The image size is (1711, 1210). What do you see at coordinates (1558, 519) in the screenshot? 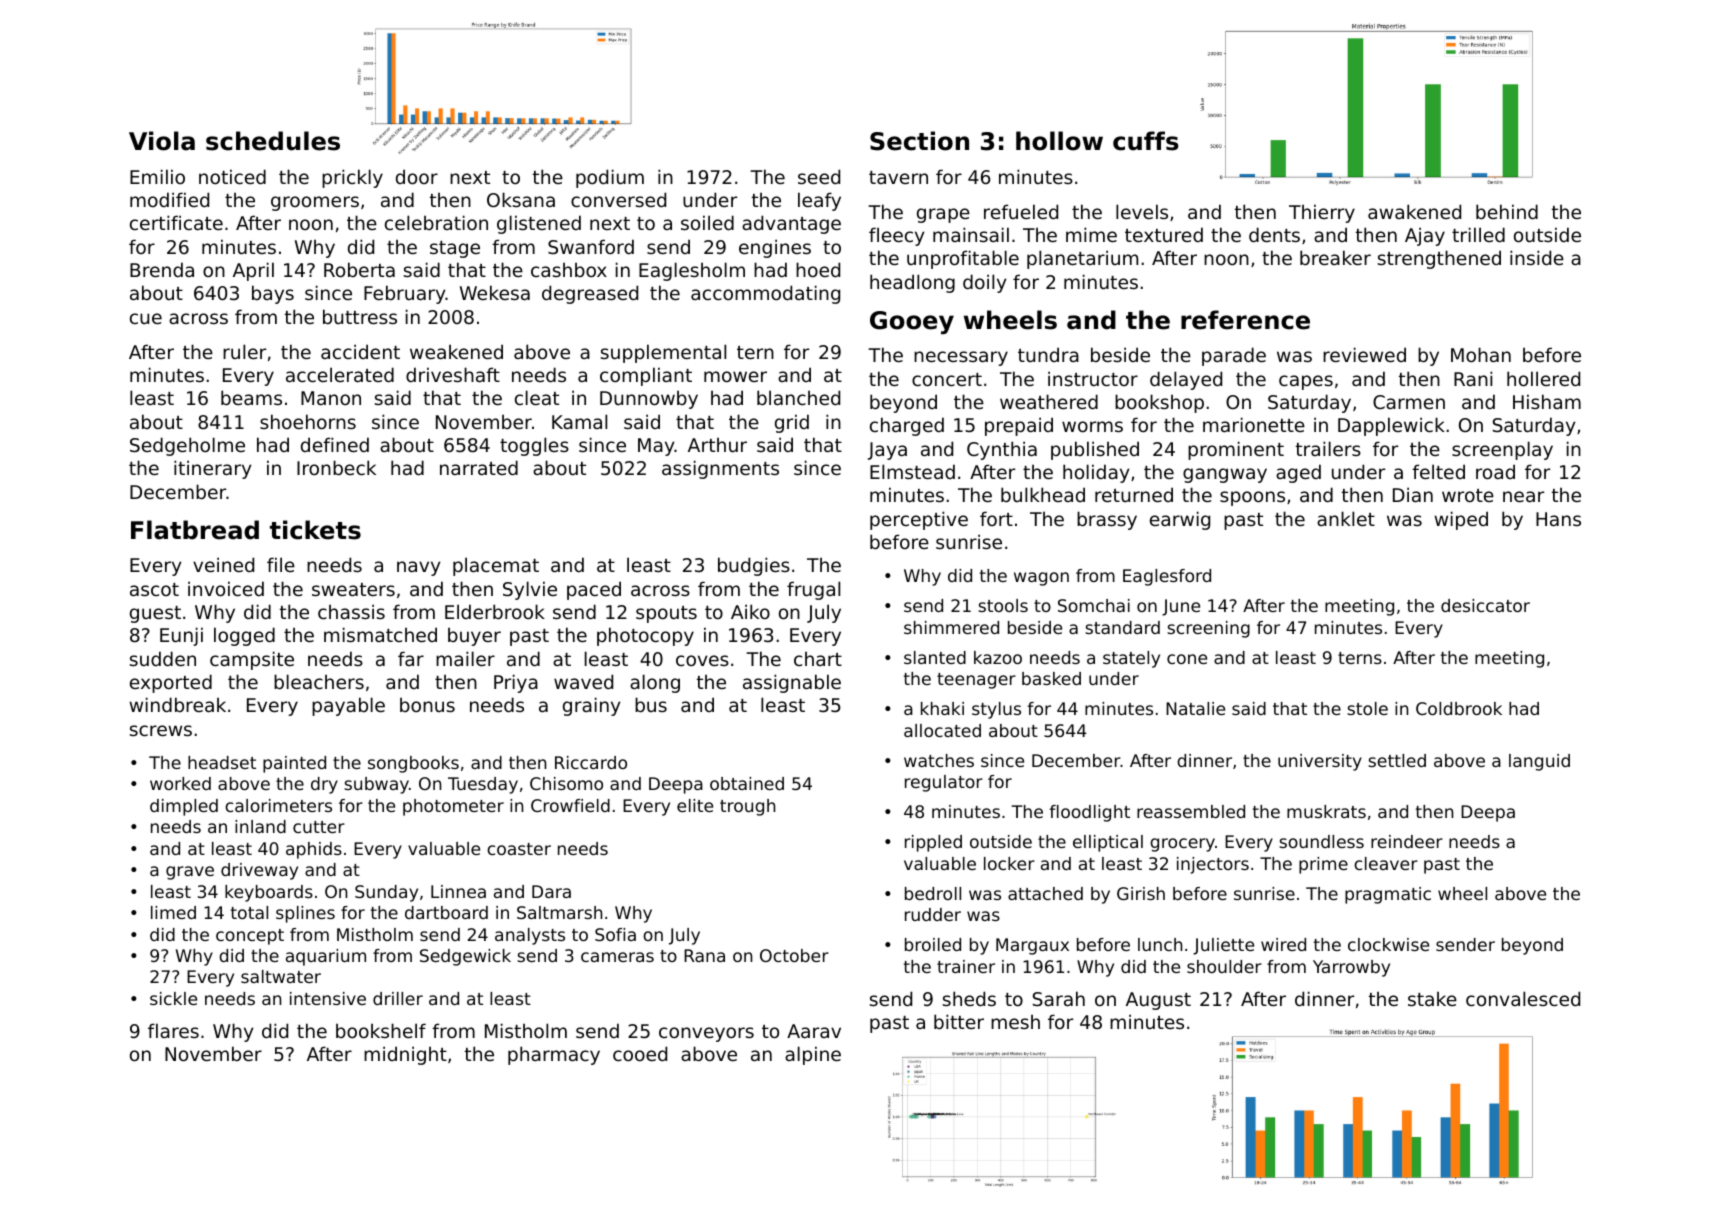
I see `Hans` at bounding box center [1558, 519].
